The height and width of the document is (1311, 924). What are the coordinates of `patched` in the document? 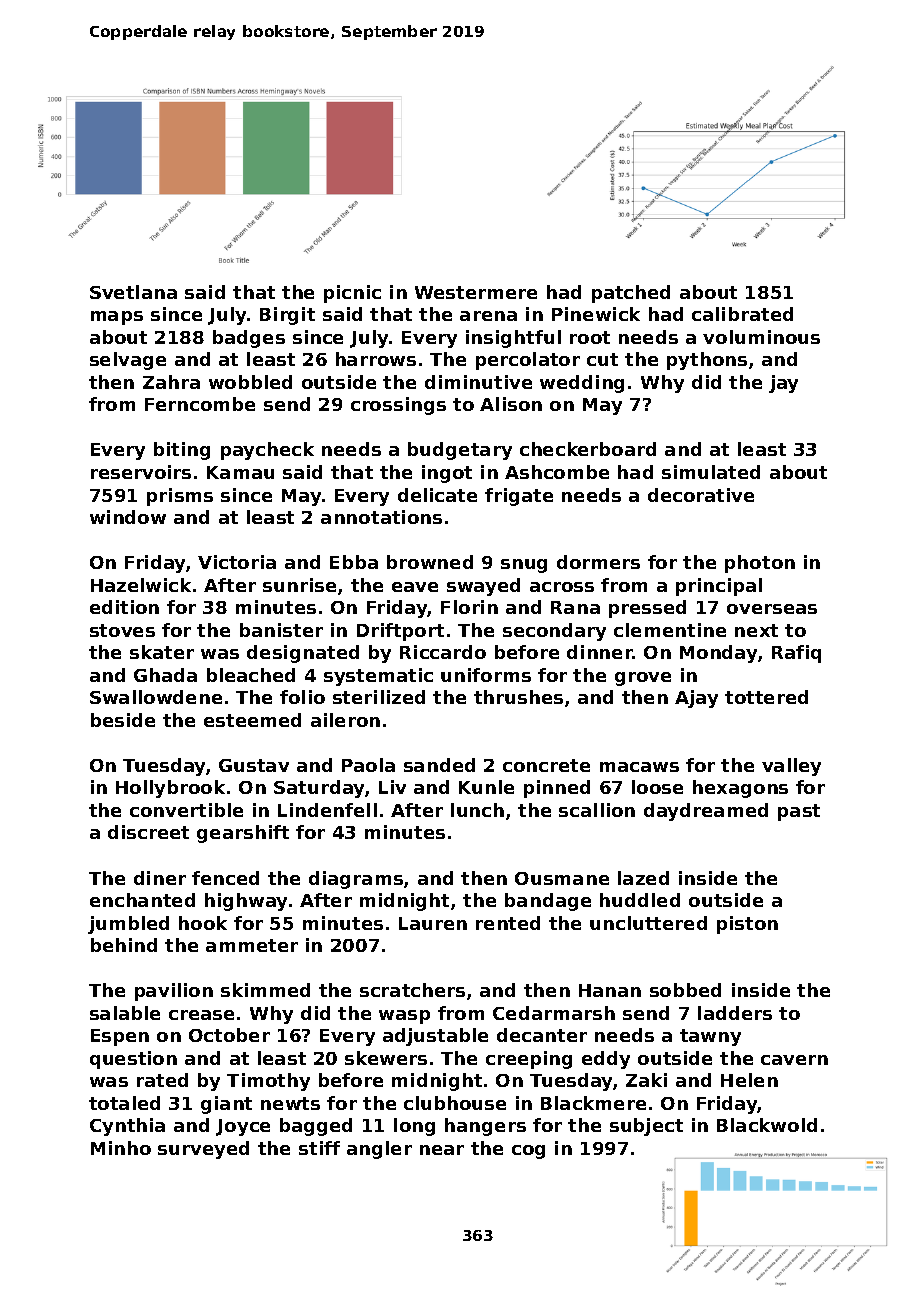 It's located at (631, 294).
